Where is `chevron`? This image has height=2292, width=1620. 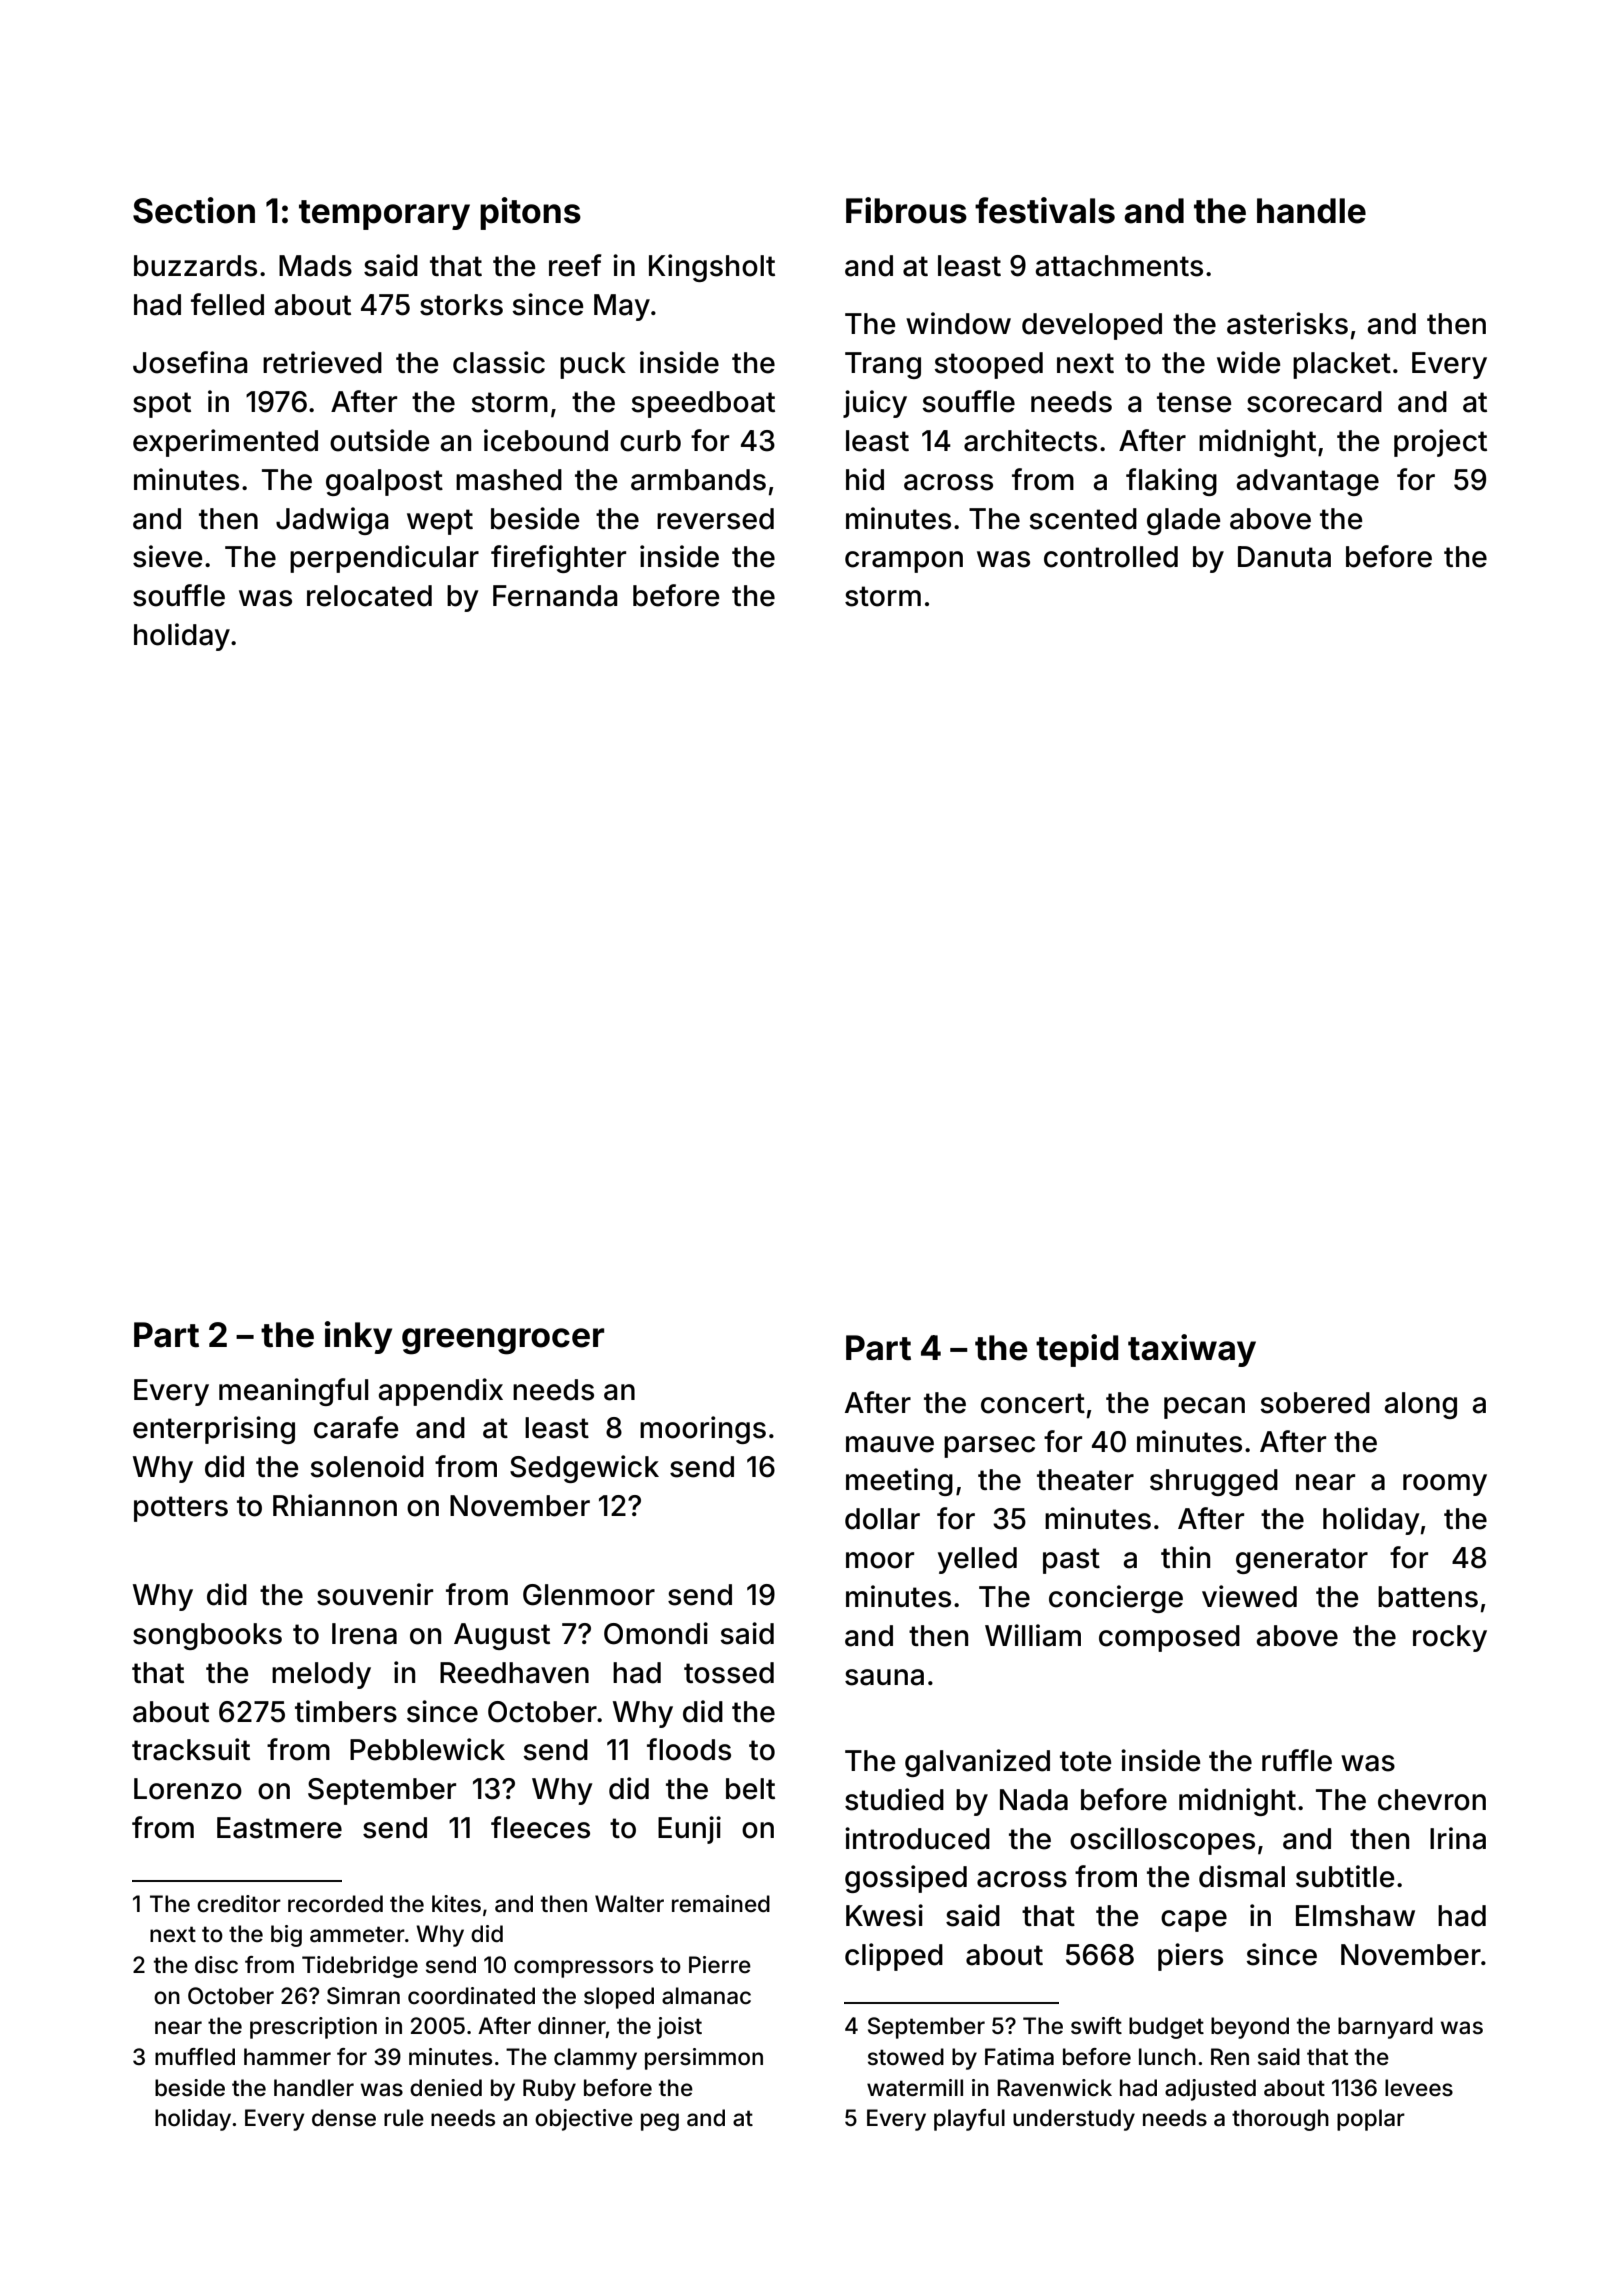 chevron is located at coordinates (1432, 1800).
